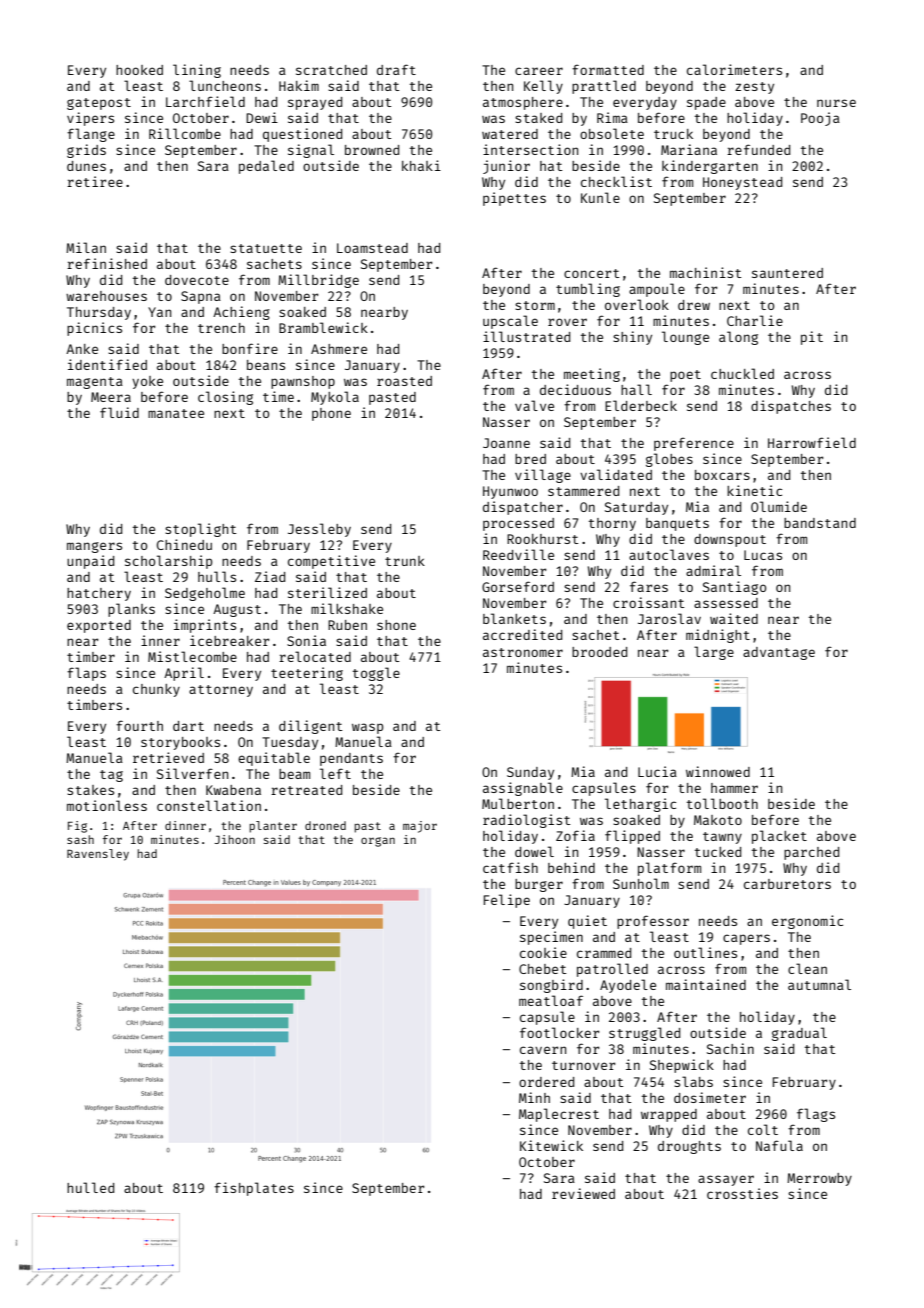 The height and width of the image is (1308, 924). What do you see at coordinates (185, 133) in the image?
I see `Rillcombe` at bounding box center [185, 133].
